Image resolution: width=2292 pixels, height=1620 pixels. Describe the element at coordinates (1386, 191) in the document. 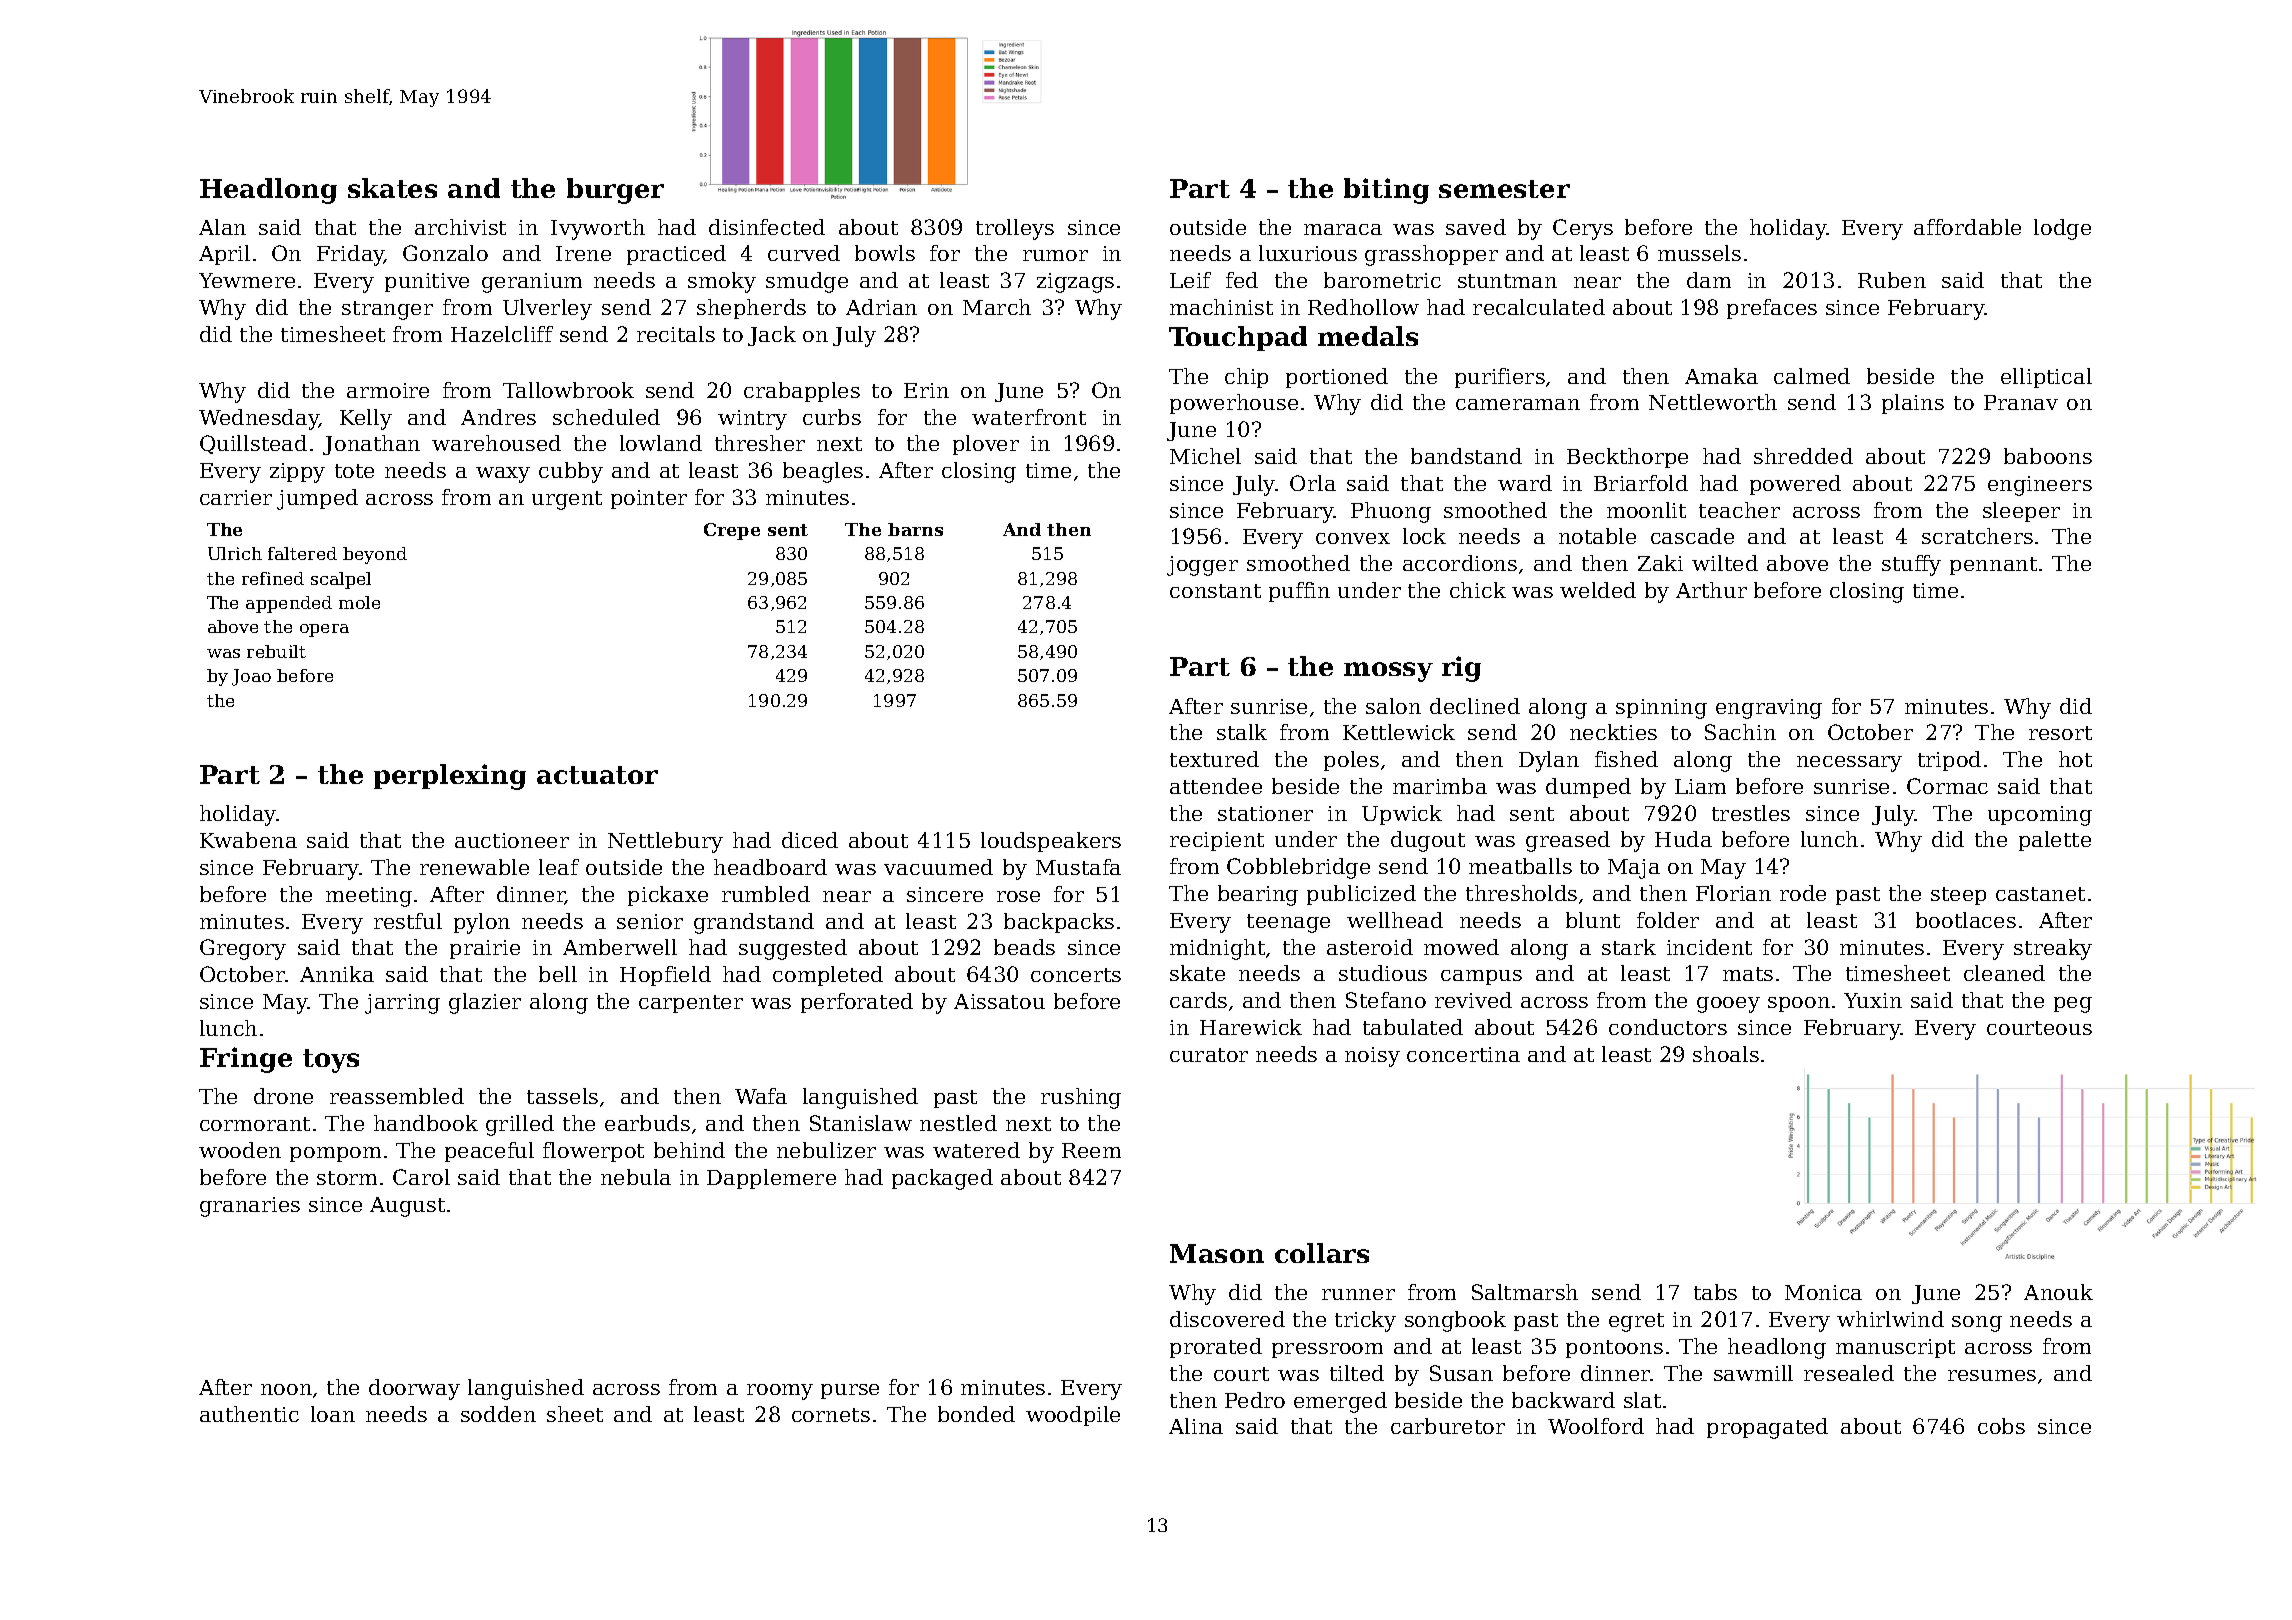

I see `biting` at that location.
